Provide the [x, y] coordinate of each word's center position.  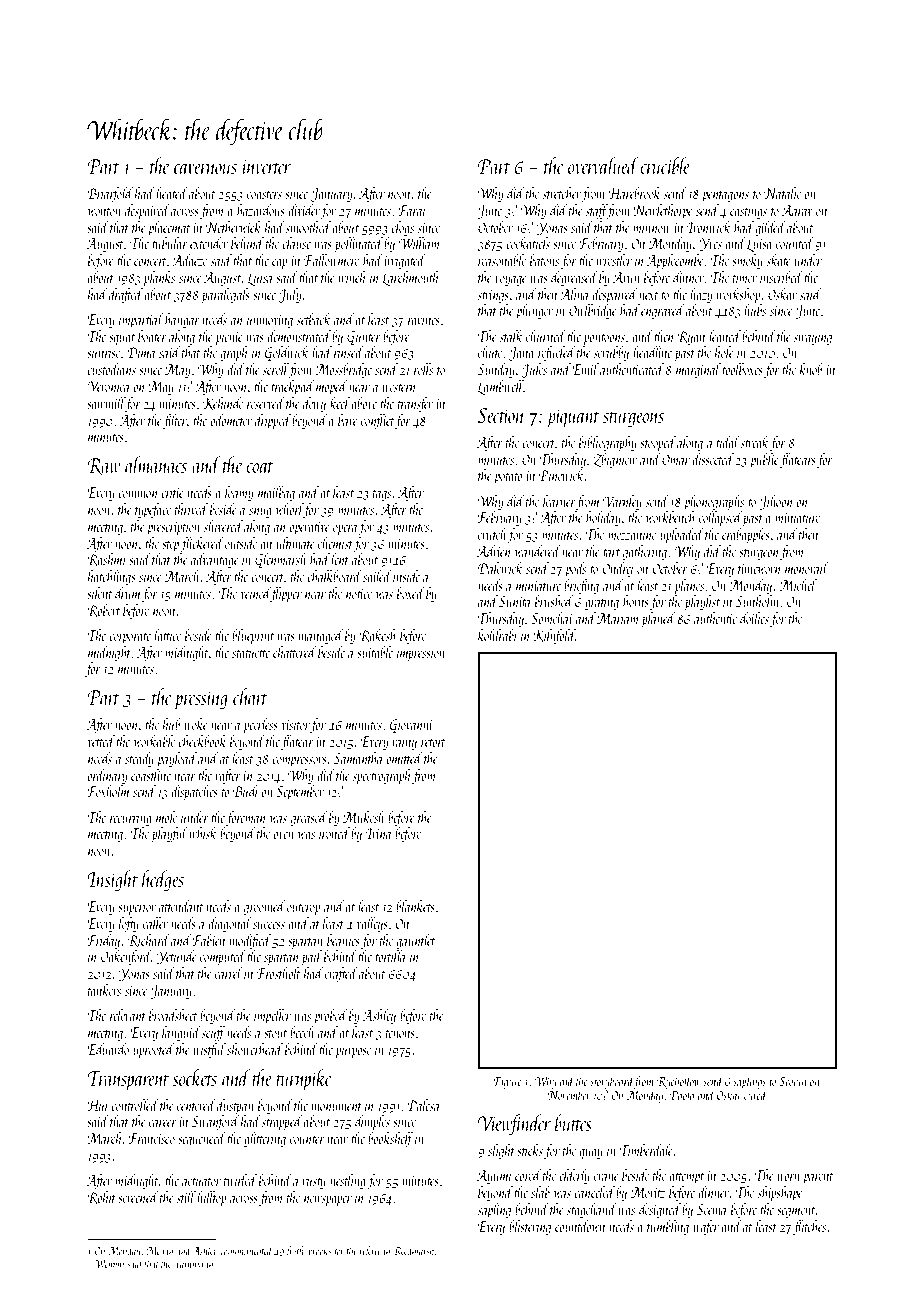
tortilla [390, 956]
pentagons [725, 196]
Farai [411, 210]
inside [406, 576]
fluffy [295, 1252]
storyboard [612, 1082]
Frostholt [278, 973]
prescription [173, 528]
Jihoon [775, 502]
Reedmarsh [413, 1251]
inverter [267, 167]
